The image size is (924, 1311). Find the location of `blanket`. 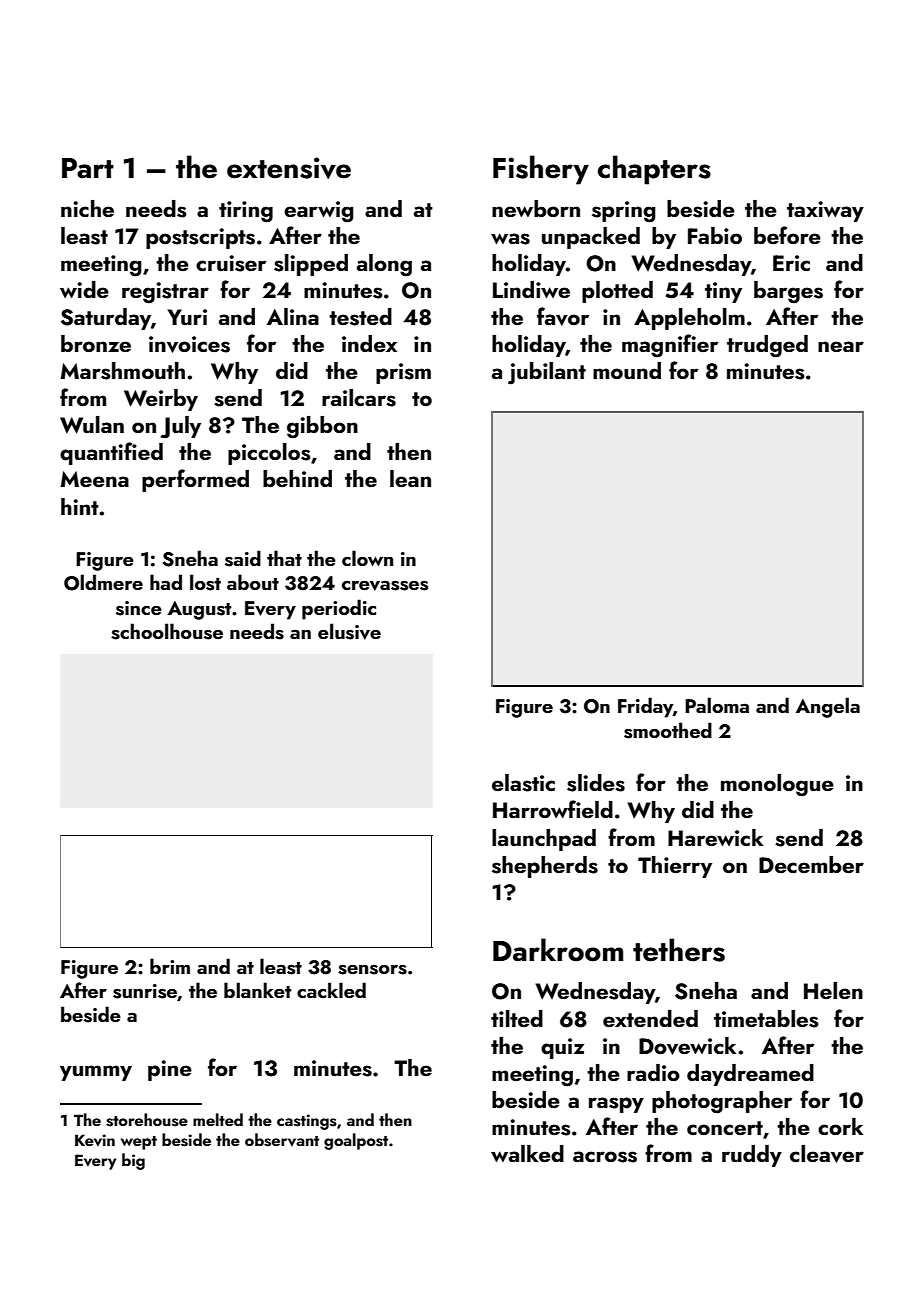

blanket is located at coordinates (257, 990).
